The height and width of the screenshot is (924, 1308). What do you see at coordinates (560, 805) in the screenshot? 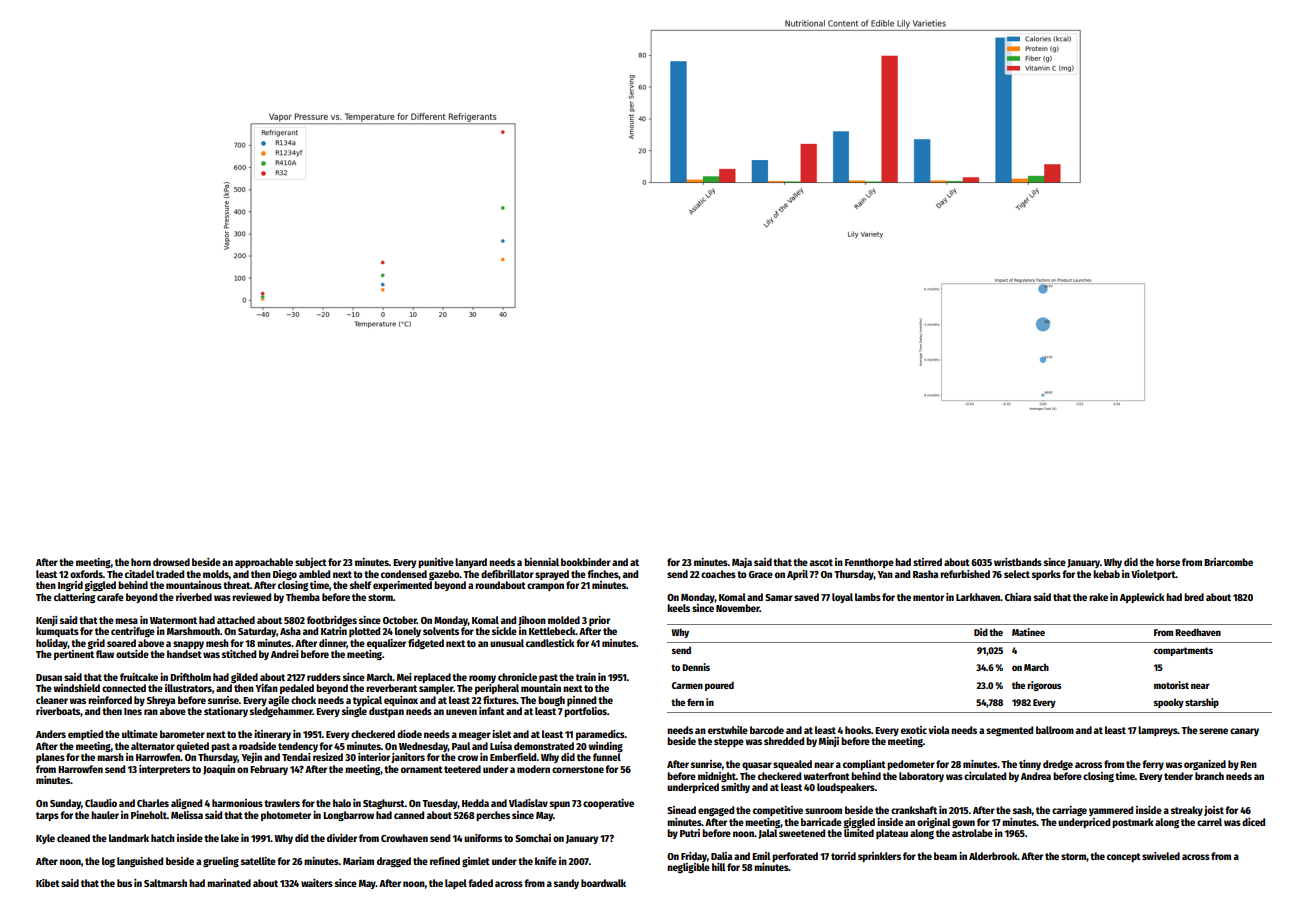
I see `spun` at bounding box center [560, 805].
